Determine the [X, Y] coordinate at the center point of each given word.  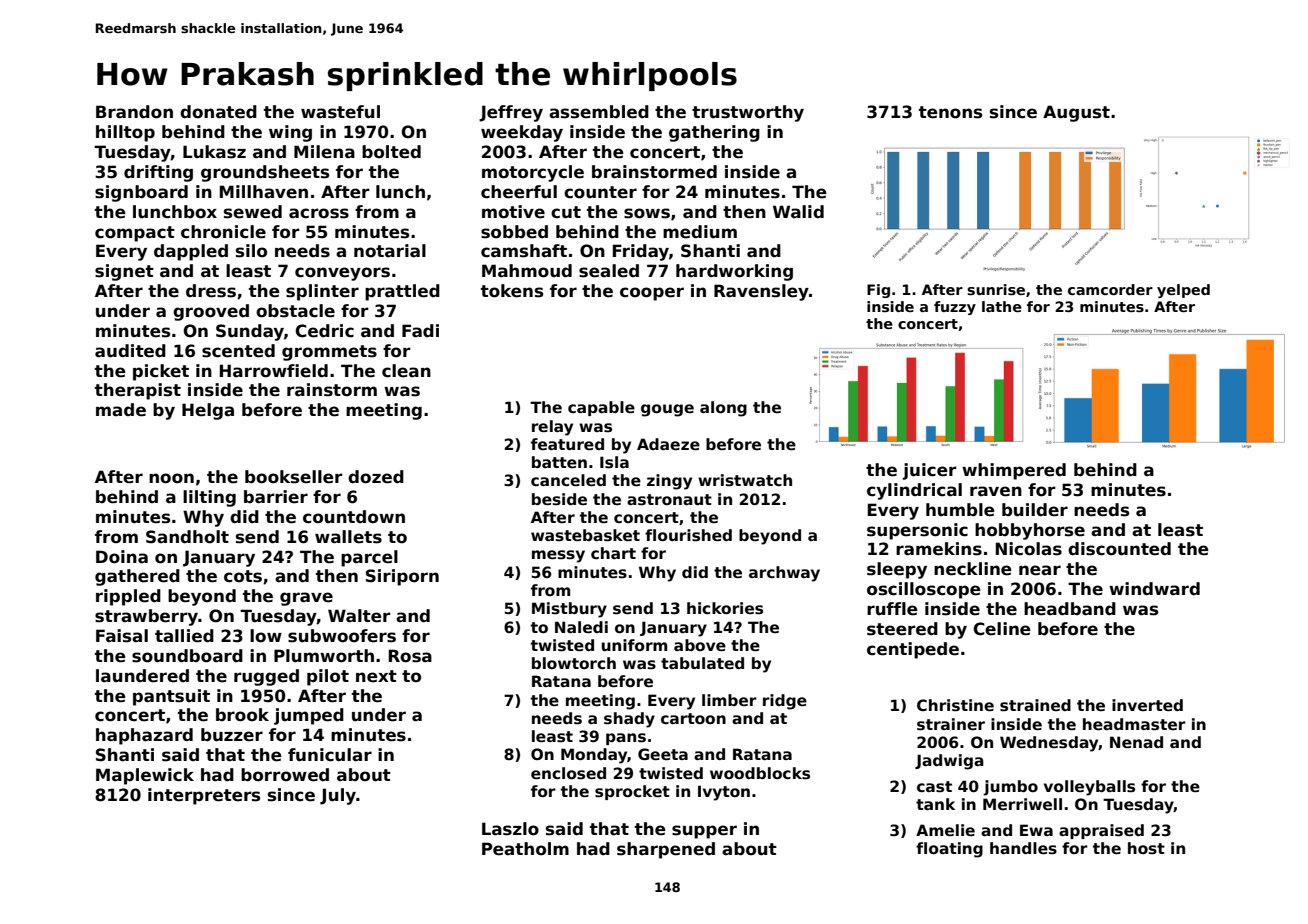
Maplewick [145, 776]
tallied [184, 636]
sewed [253, 212]
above [700, 645]
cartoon [693, 718]
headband [1070, 609]
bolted [391, 152]
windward [1154, 589]
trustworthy [748, 113]
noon [171, 478]
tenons [950, 112]
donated [218, 112]
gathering [714, 133]
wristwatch [745, 480]
